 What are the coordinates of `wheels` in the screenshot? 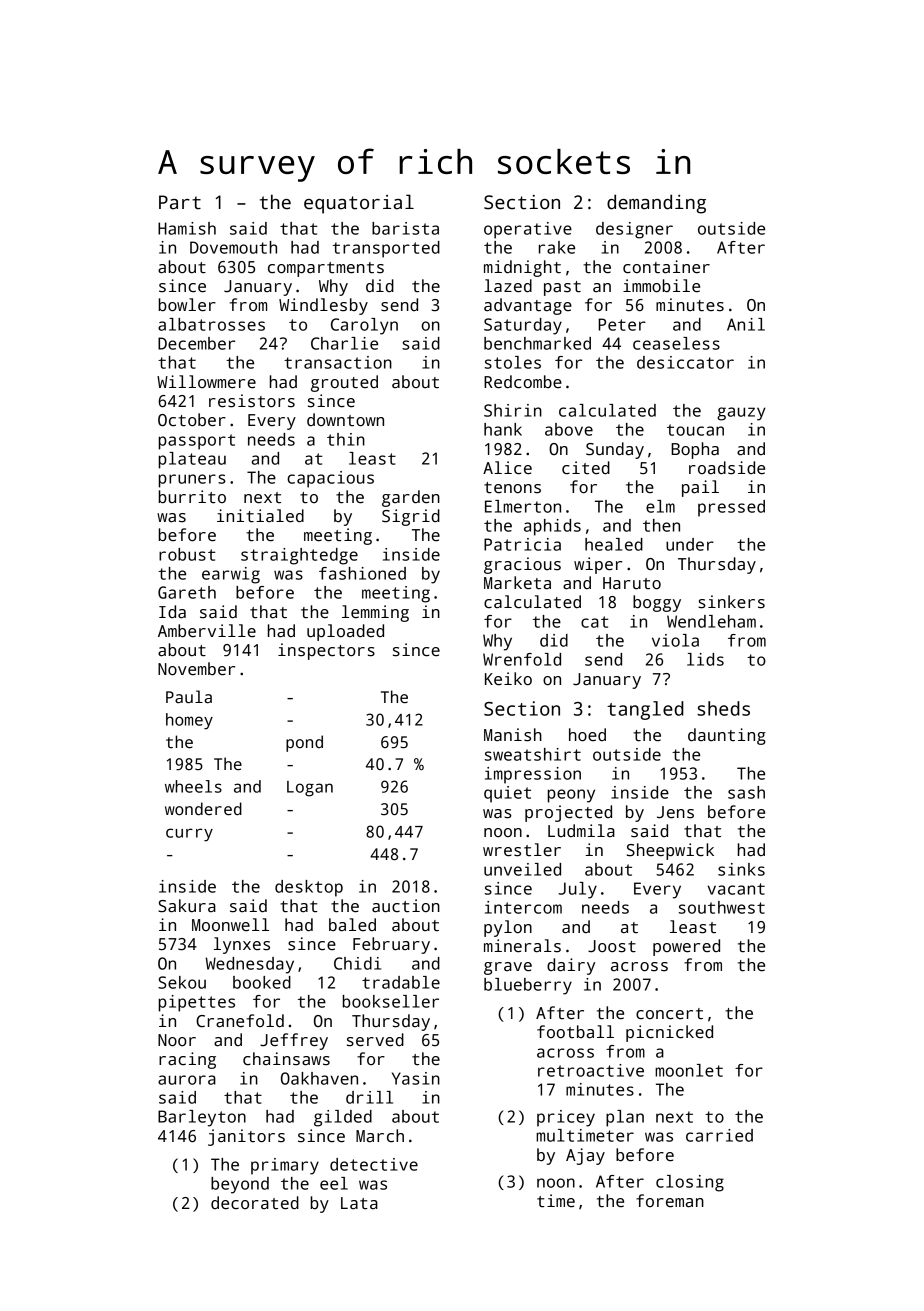 It's located at (193, 786).
